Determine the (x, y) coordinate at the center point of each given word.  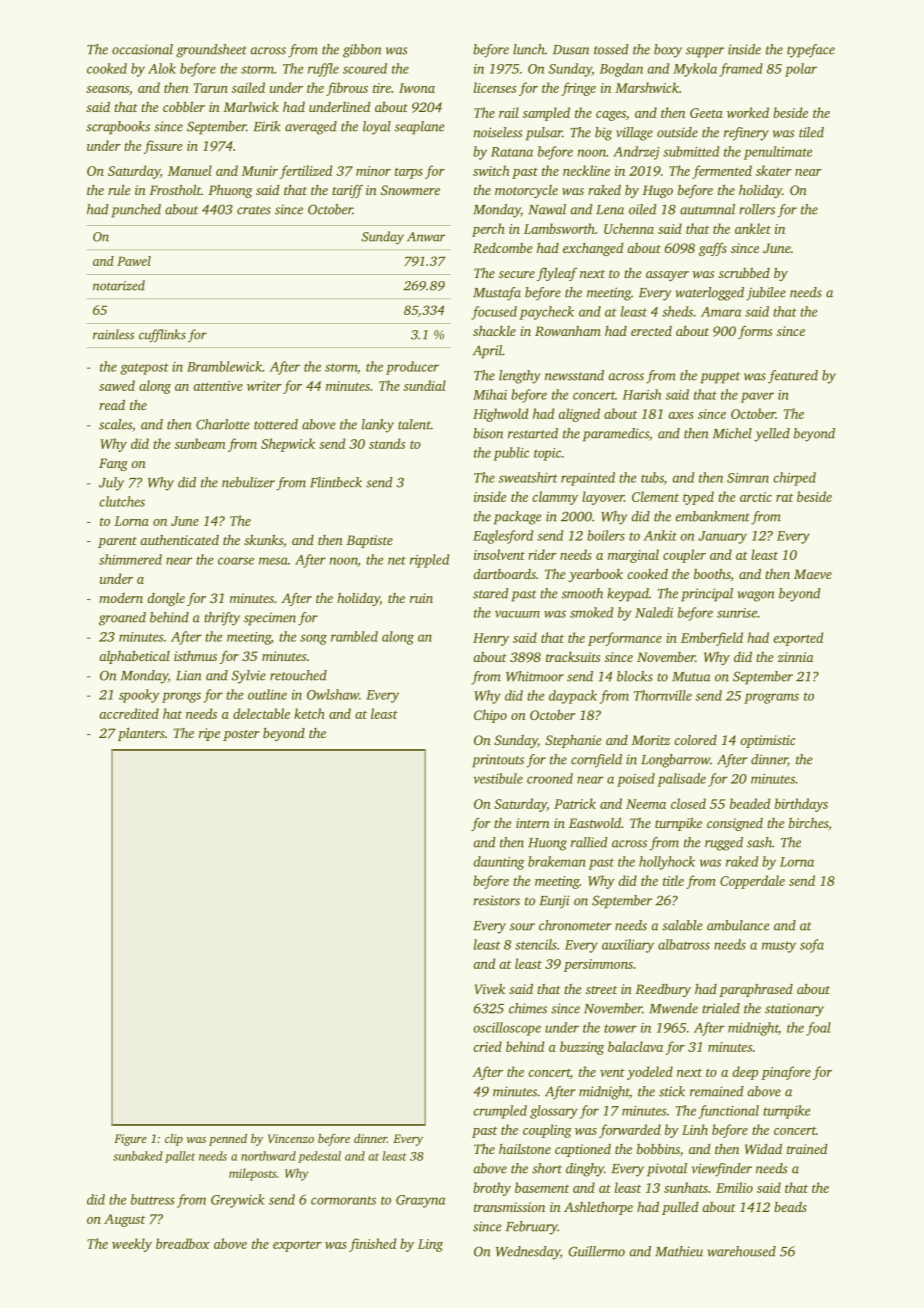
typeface (811, 51)
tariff (347, 191)
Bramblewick (224, 366)
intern (533, 823)
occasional (142, 49)
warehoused (742, 1251)
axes (681, 415)
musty (779, 947)
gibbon (362, 51)
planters (141, 734)
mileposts (252, 1174)
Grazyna (420, 1201)
